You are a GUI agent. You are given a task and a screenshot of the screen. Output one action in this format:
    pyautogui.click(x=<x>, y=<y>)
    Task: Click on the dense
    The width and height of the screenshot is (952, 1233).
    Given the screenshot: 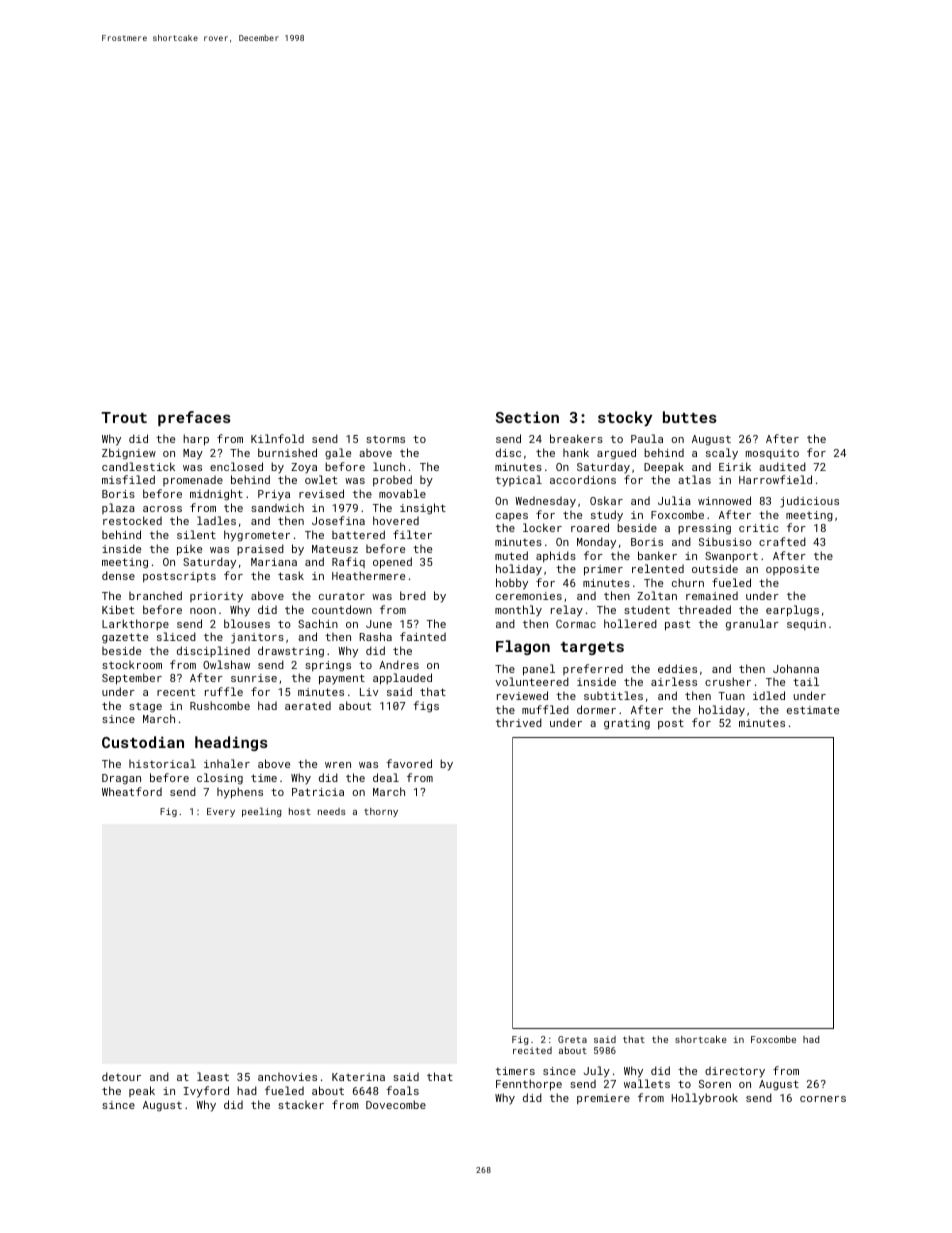 What is the action you would take?
    pyautogui.click(x=118, y=575)
